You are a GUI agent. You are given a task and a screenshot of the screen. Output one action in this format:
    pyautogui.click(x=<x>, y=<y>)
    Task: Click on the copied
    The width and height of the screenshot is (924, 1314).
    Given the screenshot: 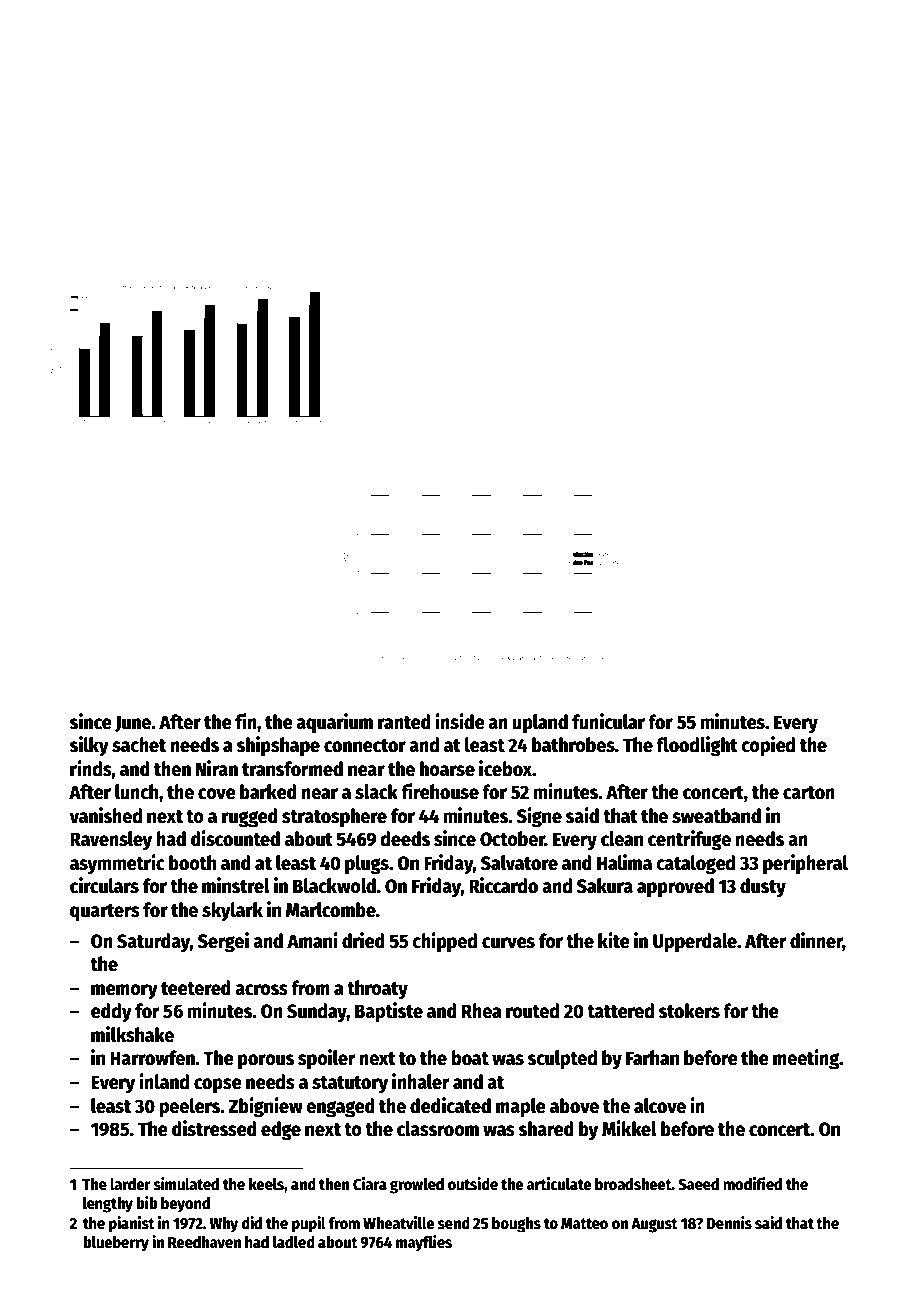 What is the action you would take?
    pyautogui.click(x=768, y=746)
